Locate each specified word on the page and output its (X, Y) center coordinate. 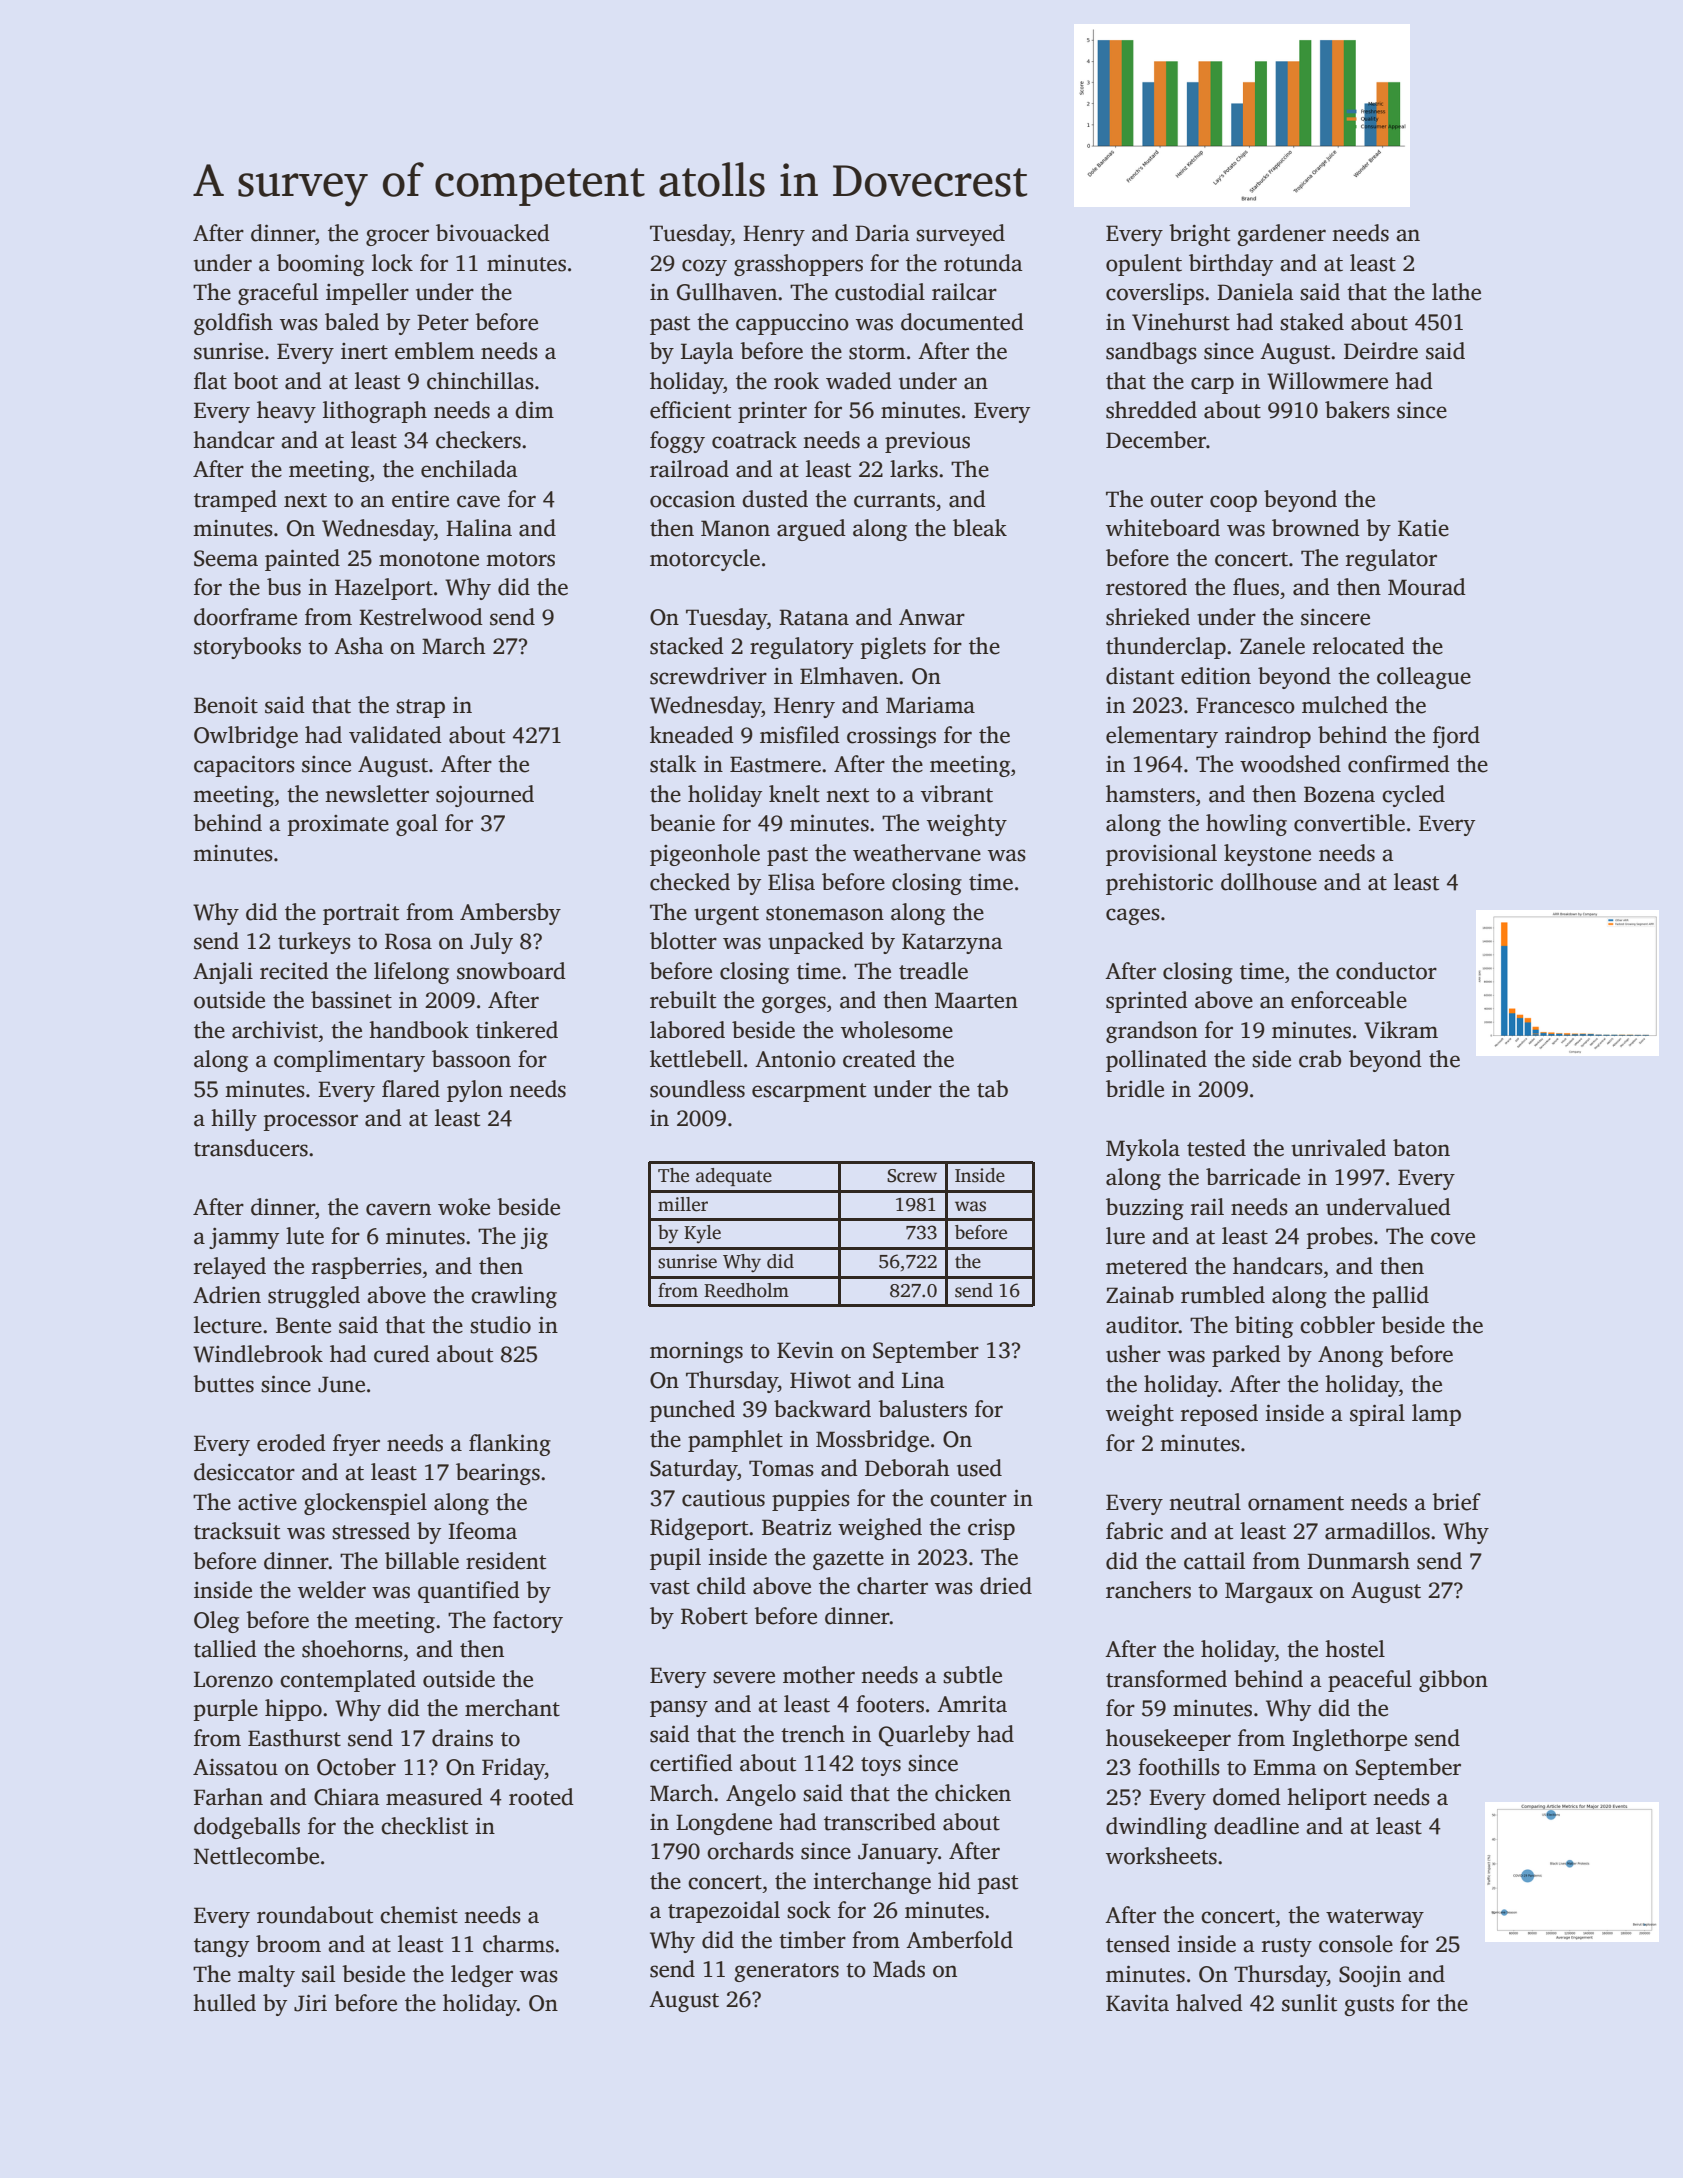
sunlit (1309, 2003)
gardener (1281, 235)
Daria (882, 233)
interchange (872, 1883)
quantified (469, 1592)
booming (320, 265)
